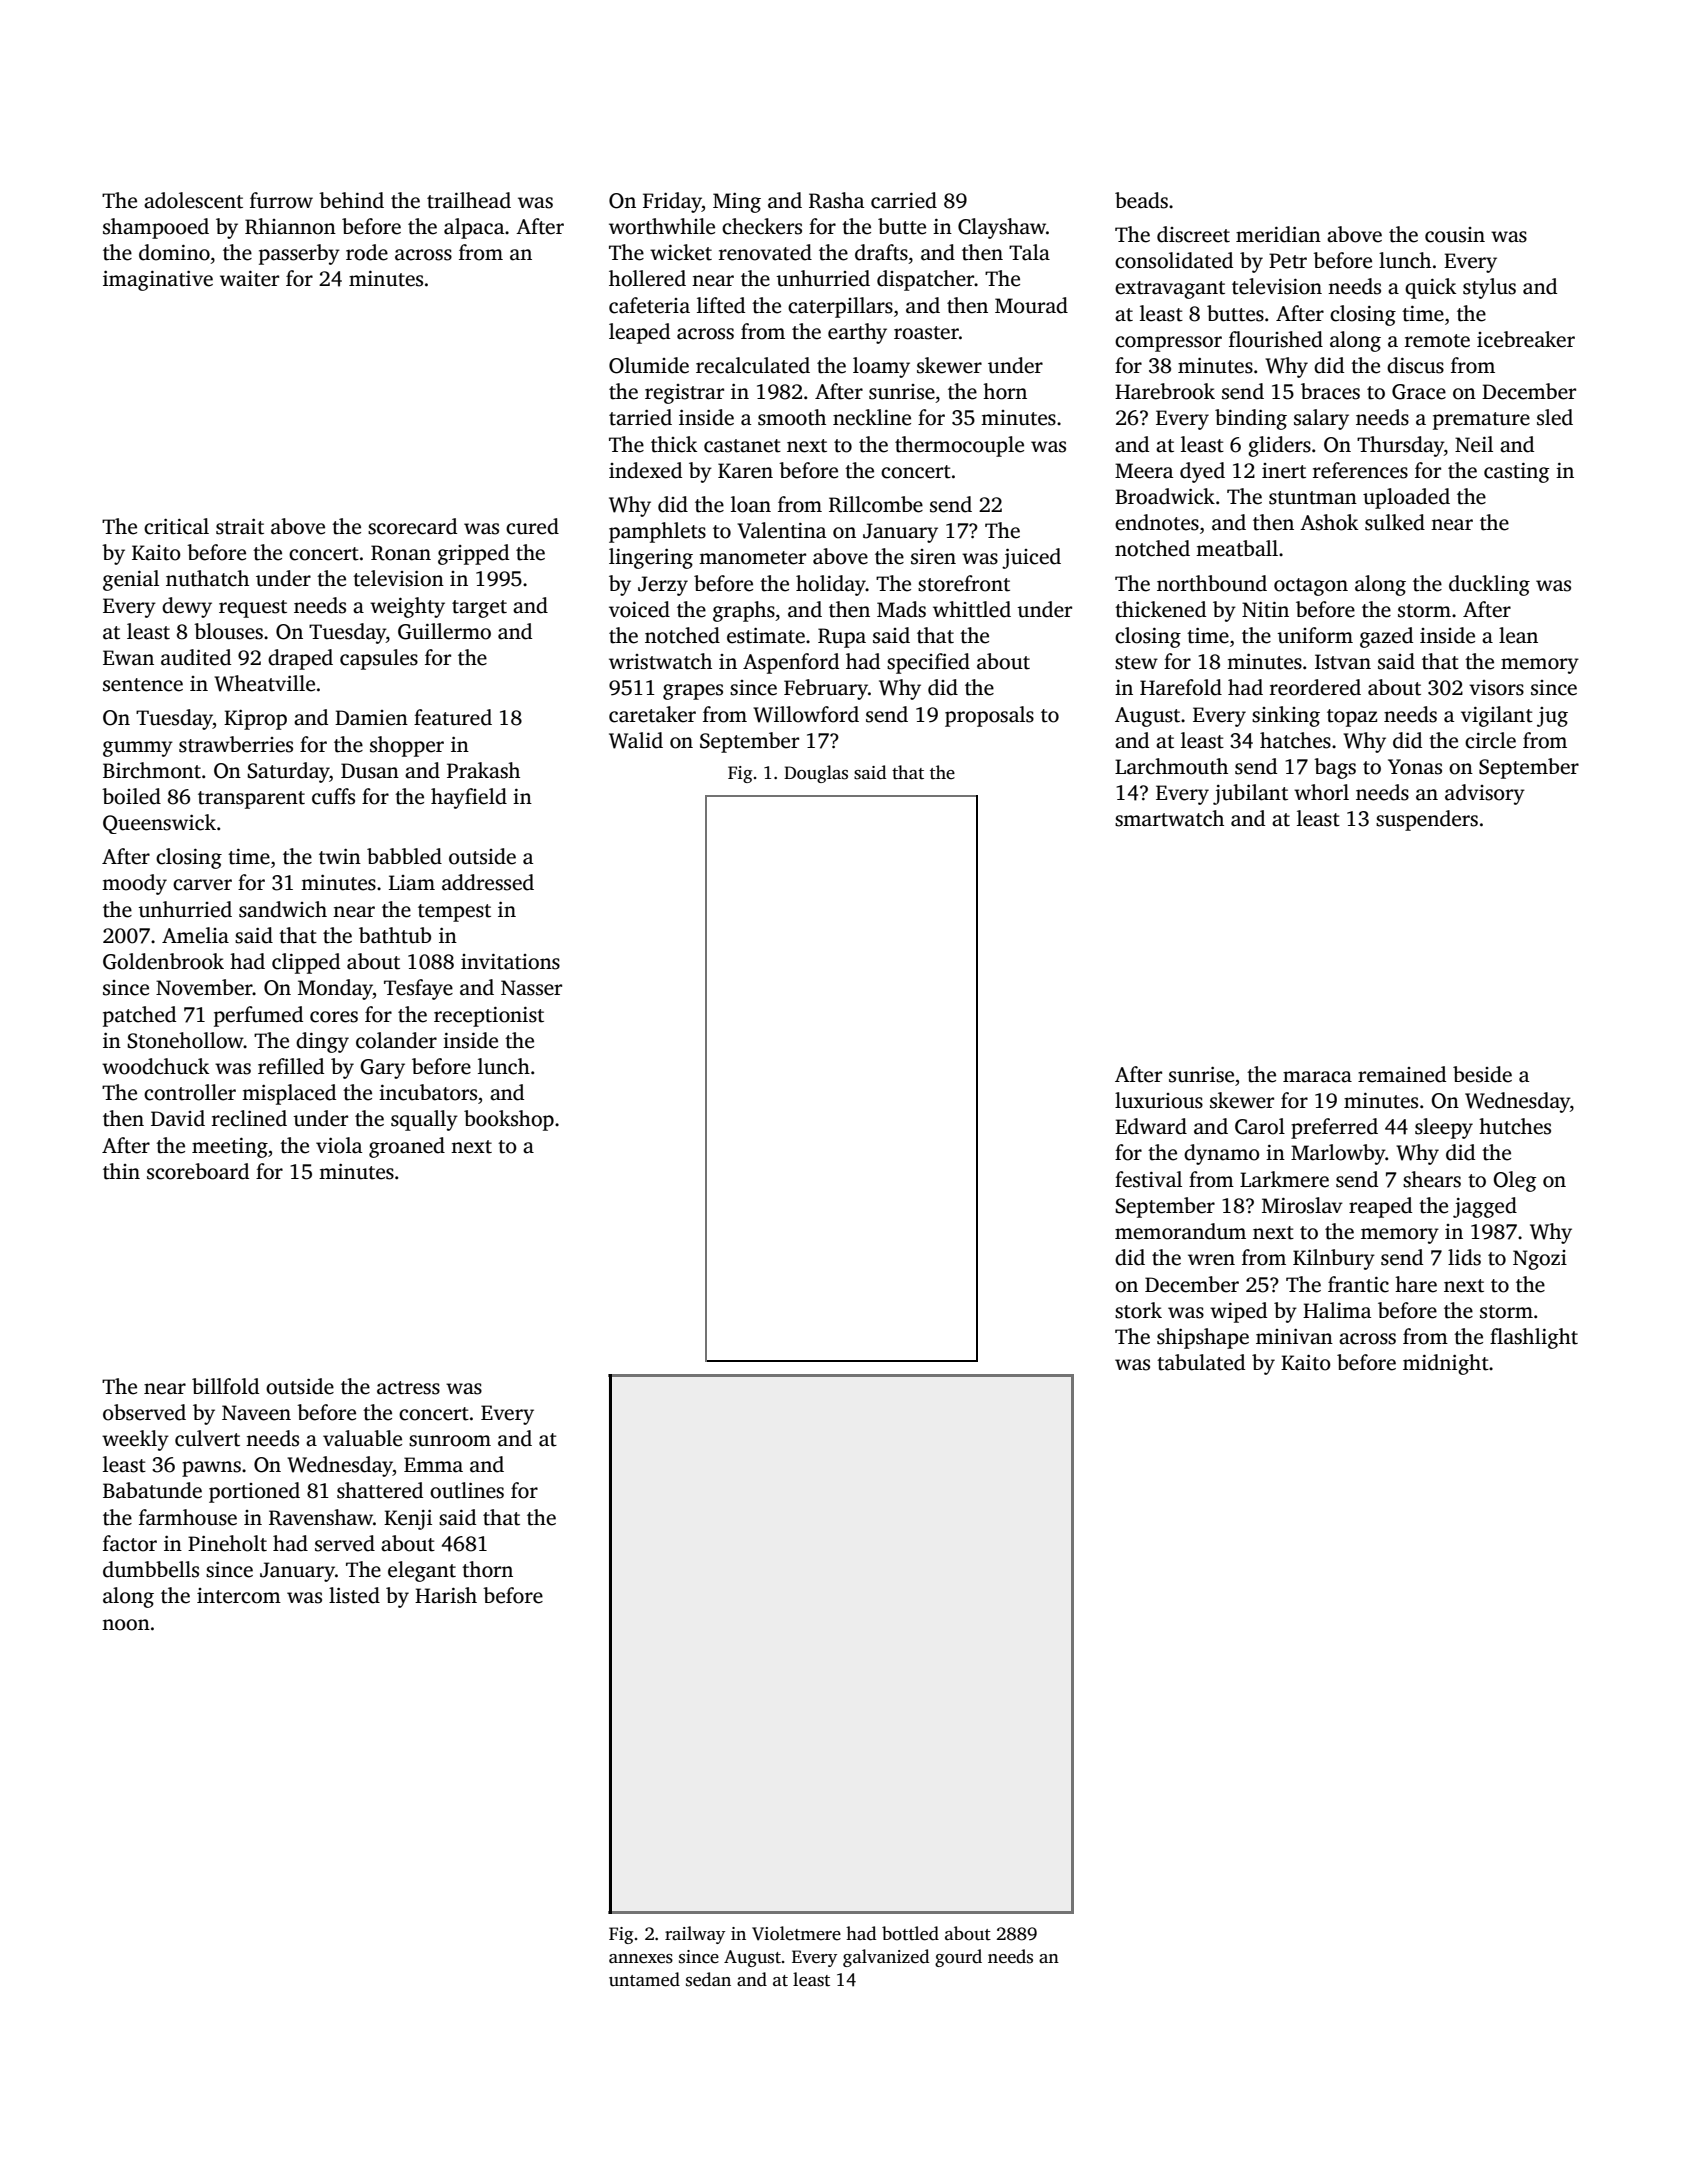 This image has width=1683, height=2178. Describe the element at coordinates (362, 1438) in the image. I see `valuable` at that location.
